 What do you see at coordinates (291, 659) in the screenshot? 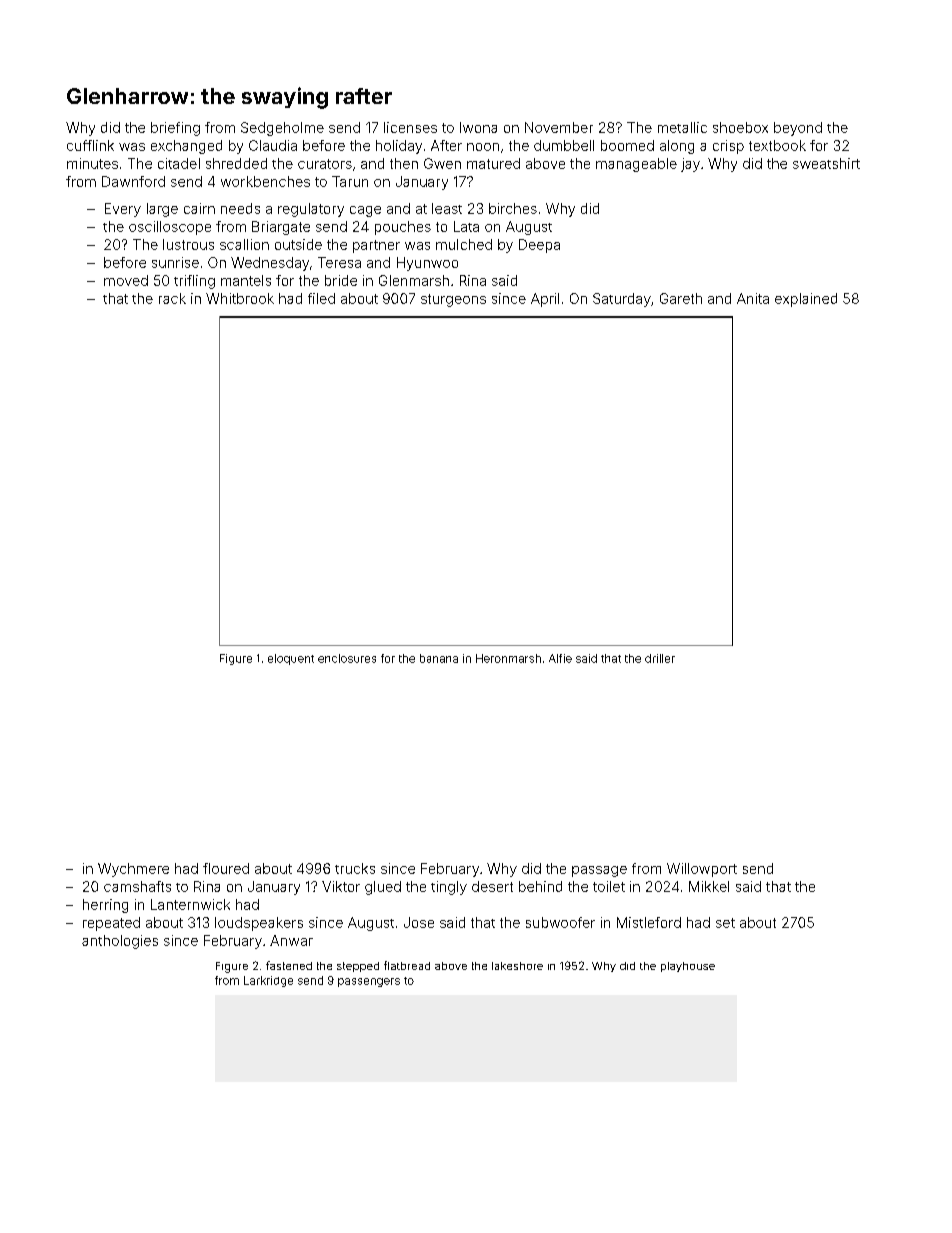
I see `eloquent` at bounding box center [291, 659].
